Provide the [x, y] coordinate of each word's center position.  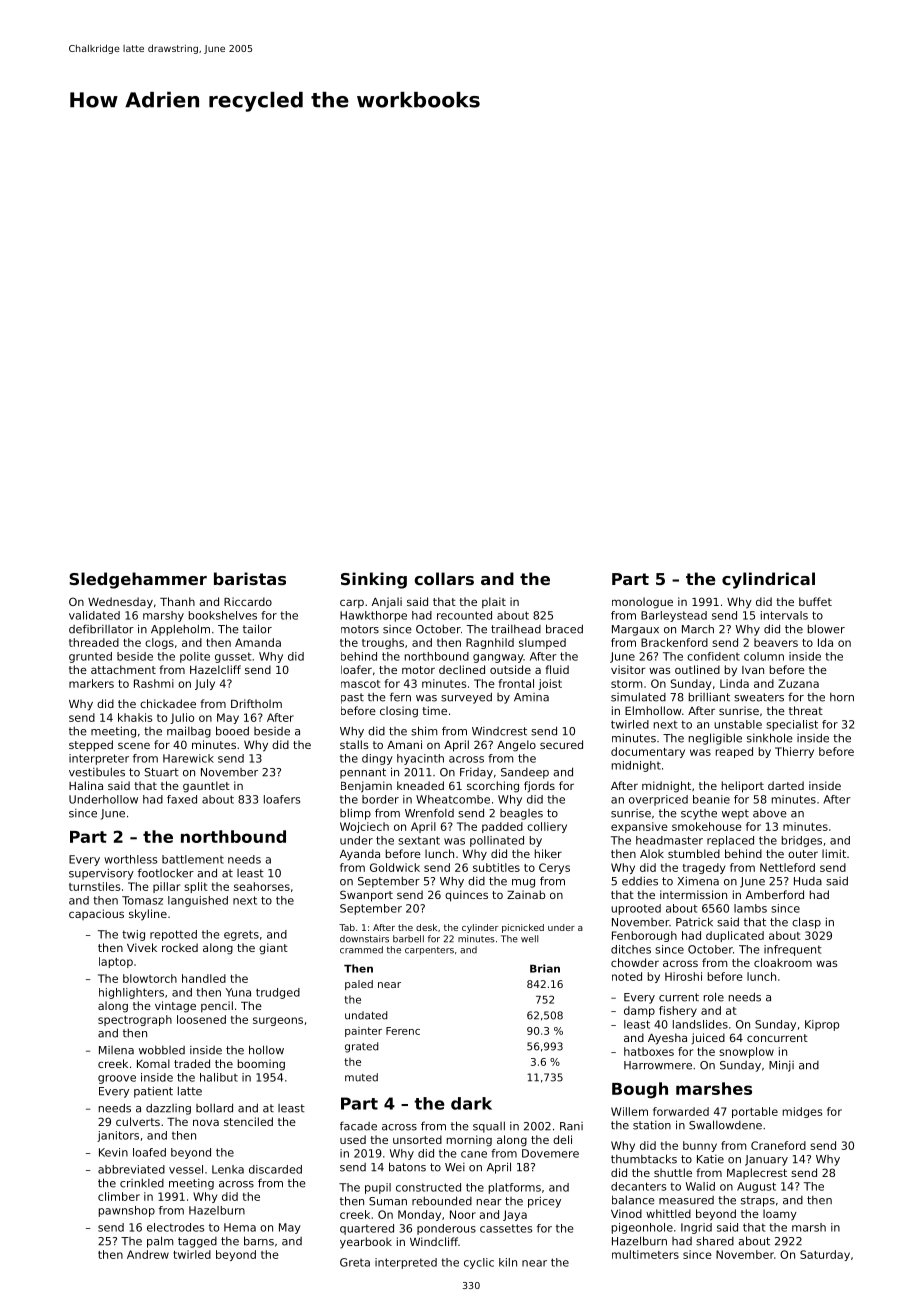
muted [361, 1077]
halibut [219, 1077]
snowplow [746, 1052]
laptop [116, 962]
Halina [86, 785]
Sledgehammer [138, 580]
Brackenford [674, 642]
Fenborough [644, 936]
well [529, 939]
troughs [383, 643]
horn [842, 697]
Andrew [148, 1254]
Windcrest [499, 731]
